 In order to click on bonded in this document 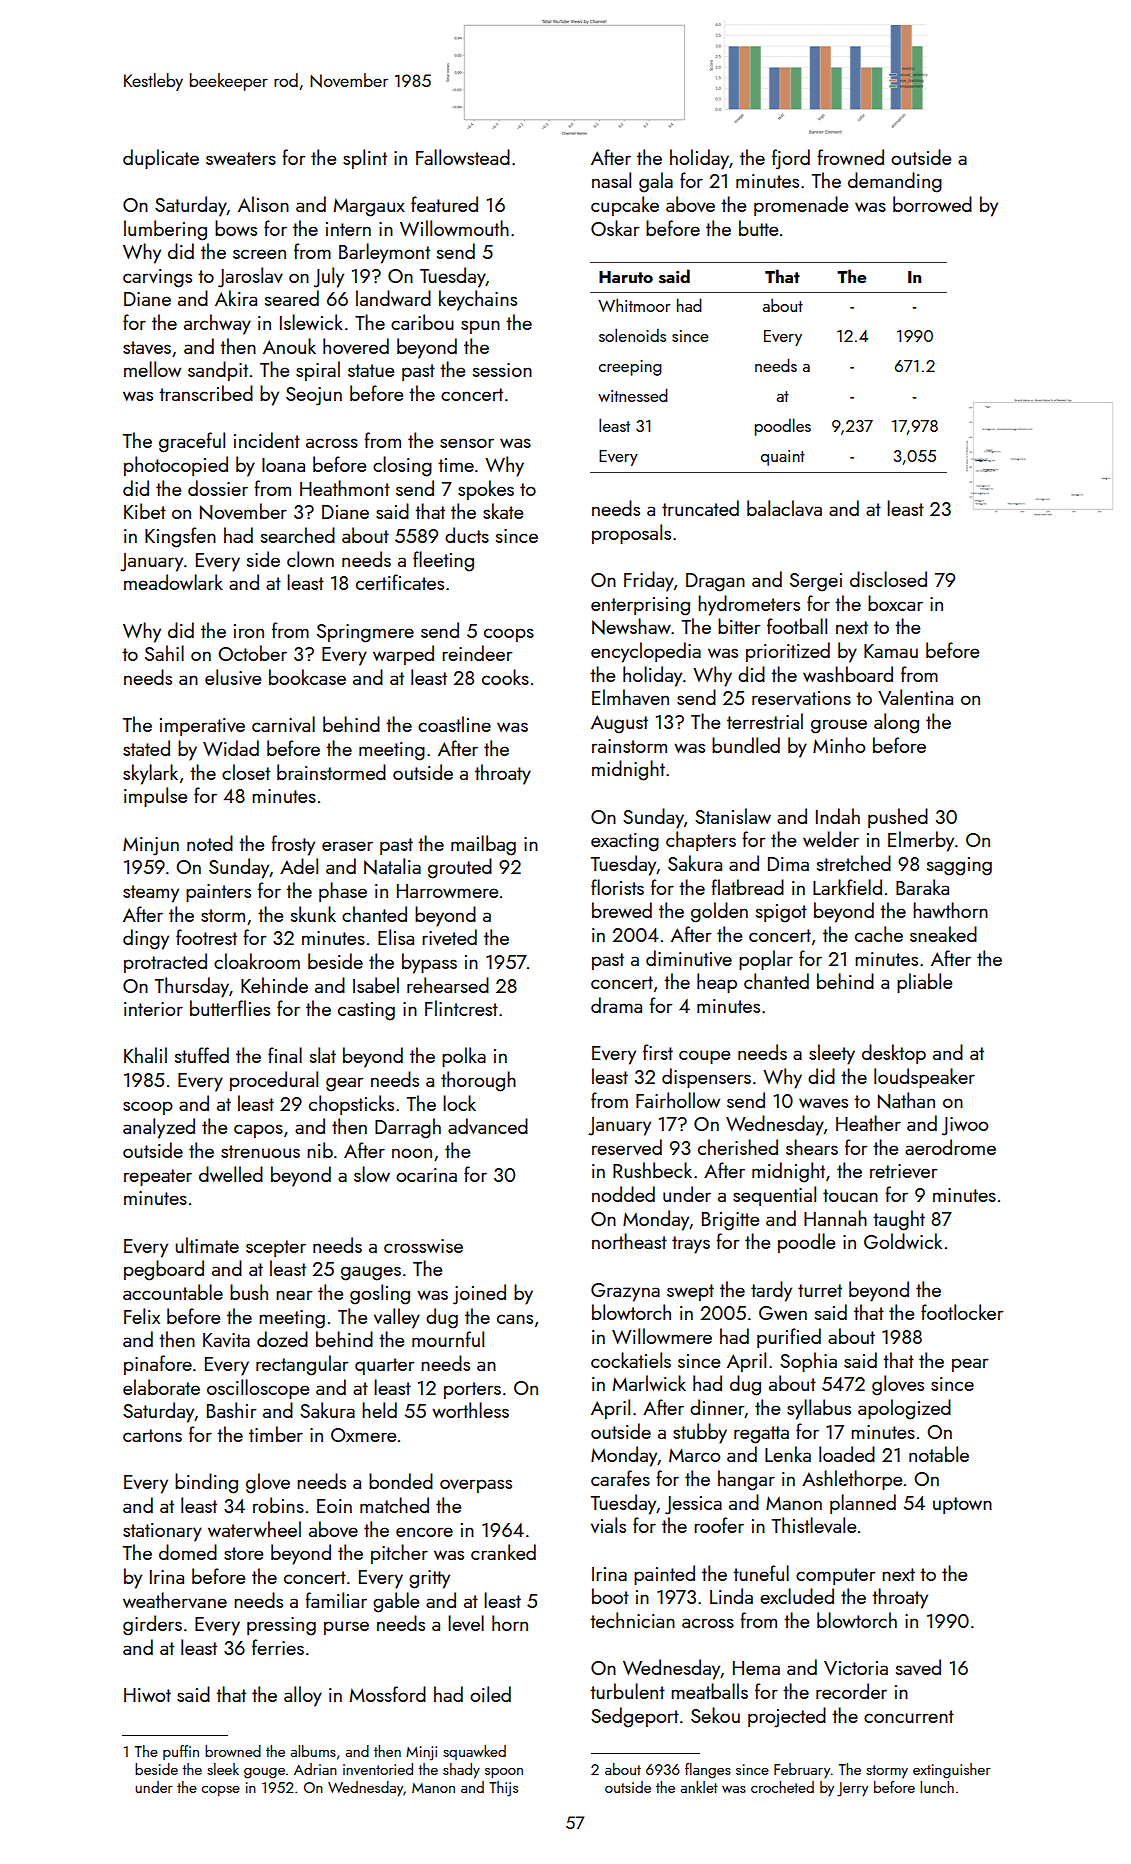, I will do `click(401, 1481)`.
